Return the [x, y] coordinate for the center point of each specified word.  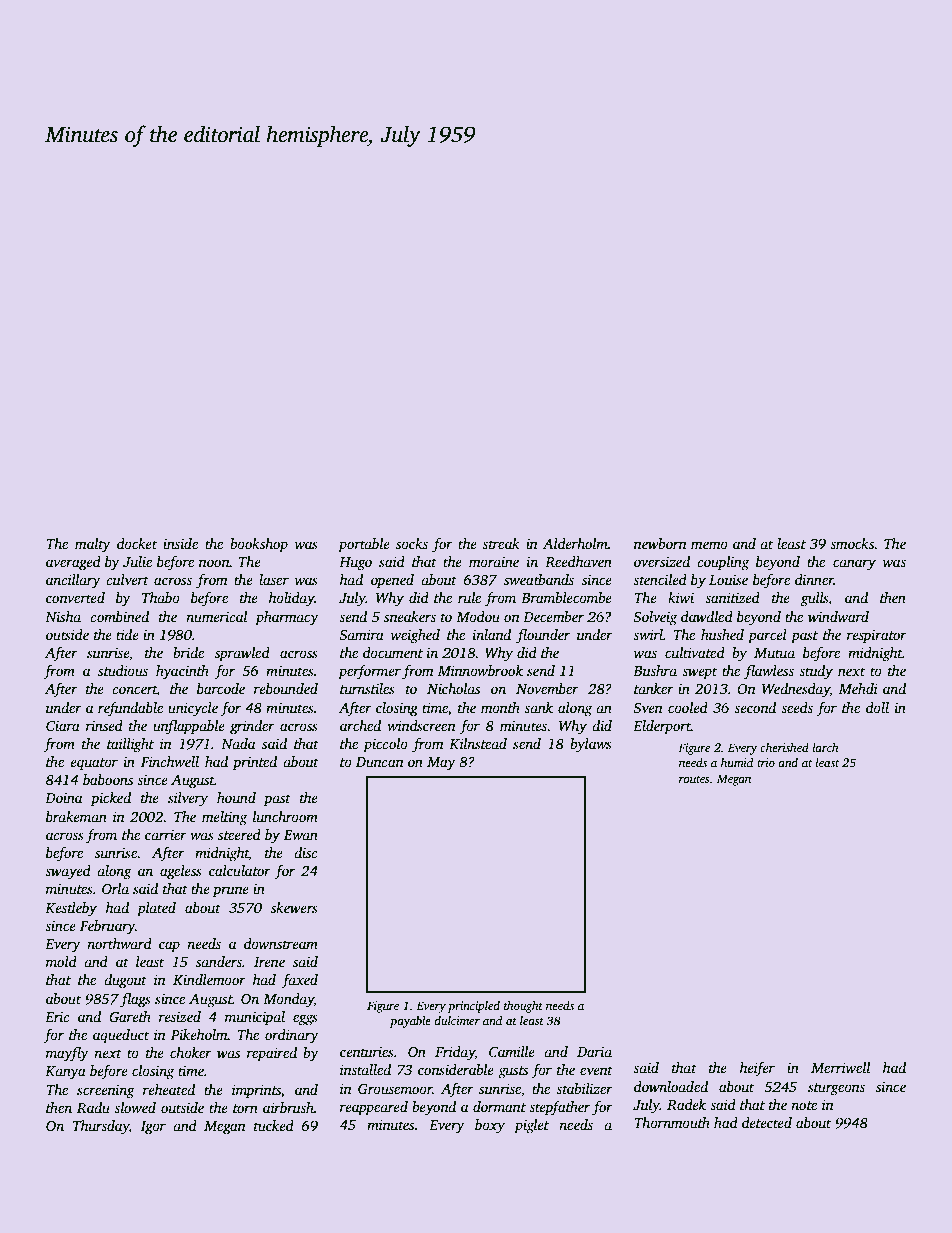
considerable [456, 1069]
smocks [852, 543]
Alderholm [575, 543]
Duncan [380, 762]
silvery [188, 799]
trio [766, 762]
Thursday [101, 1127]
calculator [240, 870]
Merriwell [840, 1067]
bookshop [259, 545]
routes [694, 779]
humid [737, 762]
